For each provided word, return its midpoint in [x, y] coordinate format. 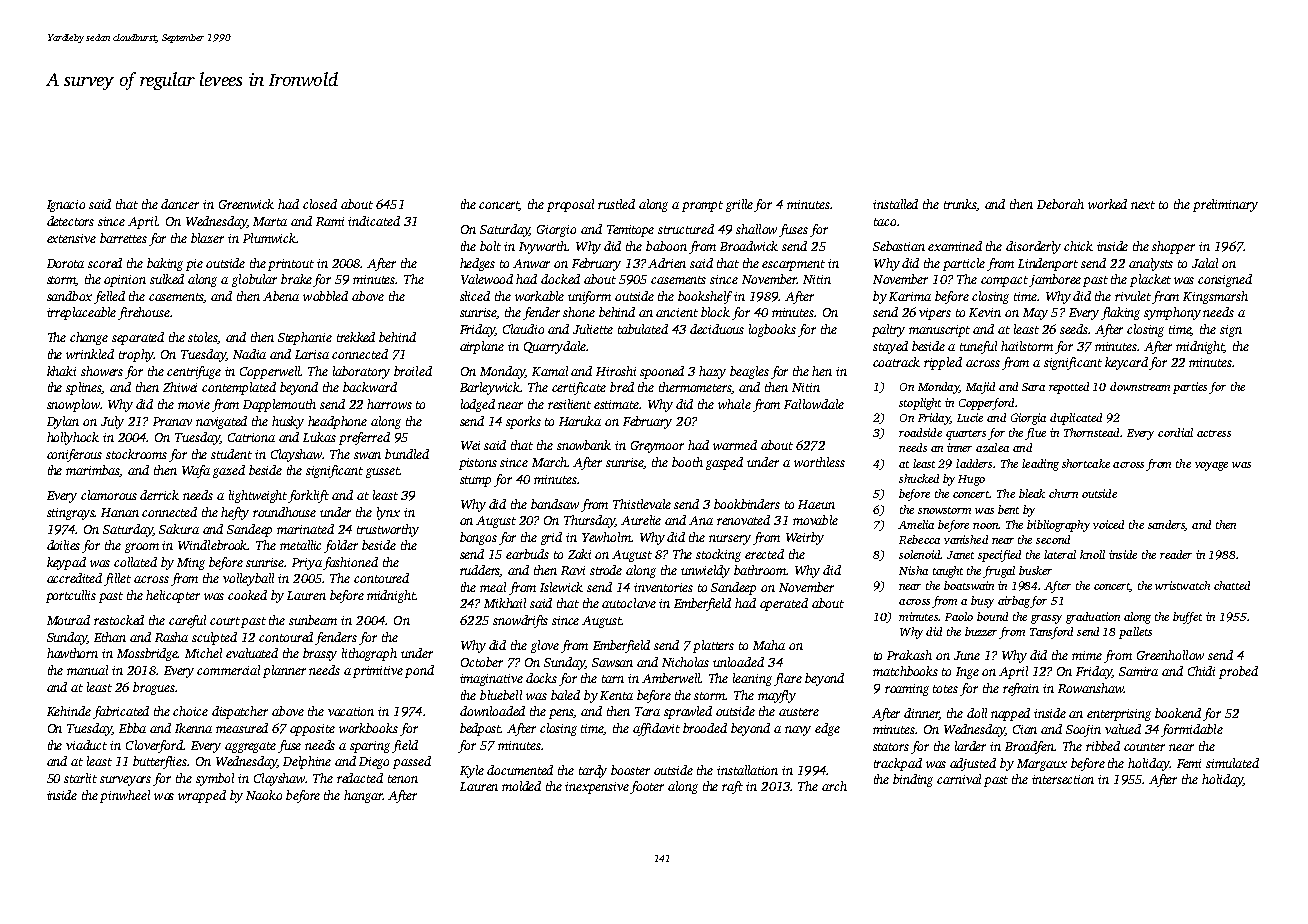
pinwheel [125, 796]
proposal [570, 205]
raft [732, 787]
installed [895, 204]
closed [320, 204]
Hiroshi [616, 371]
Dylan [63, 422]
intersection [1063, 779]
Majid [980, 388]
